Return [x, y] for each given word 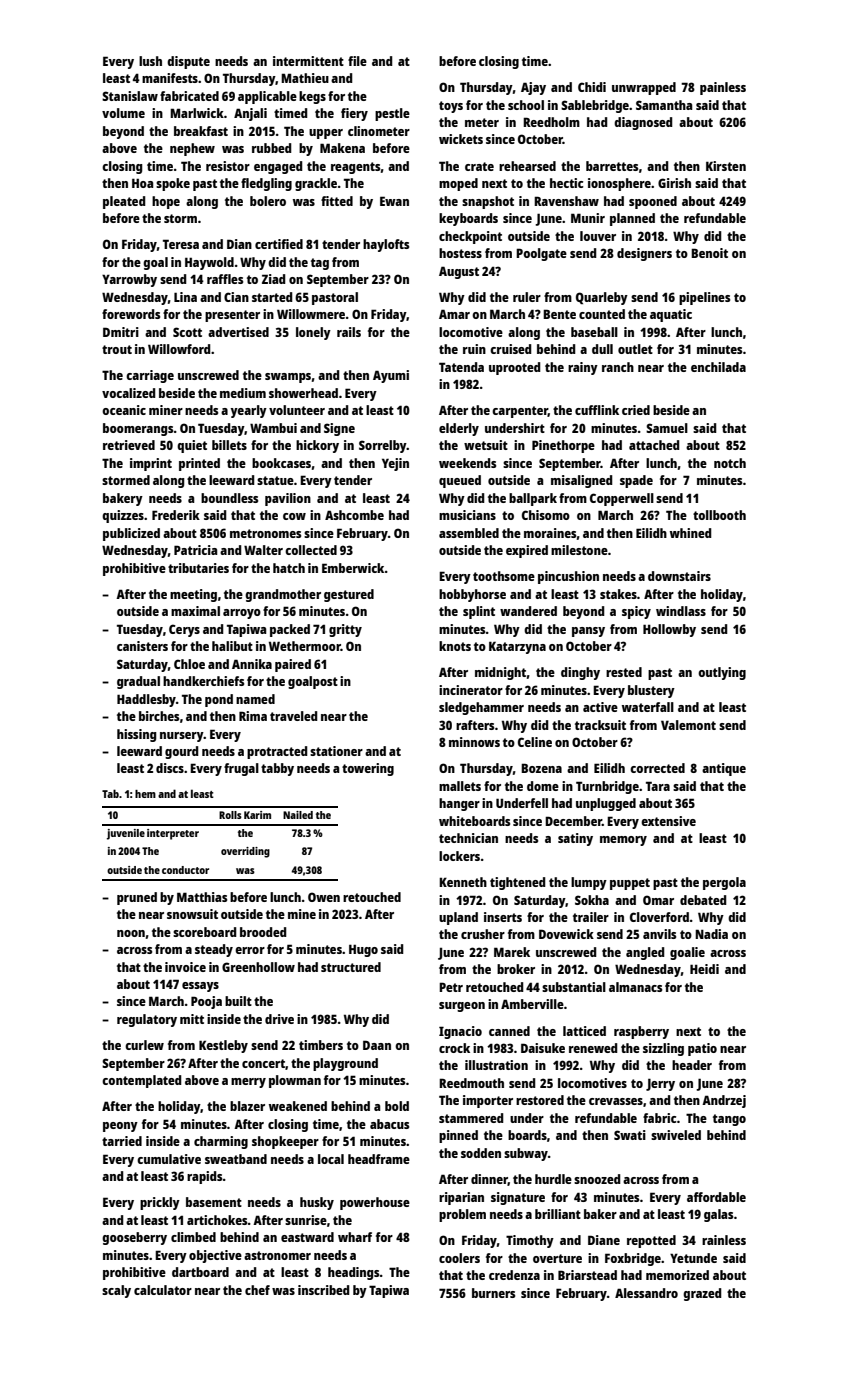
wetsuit [486, 445]
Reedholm [551, 122]
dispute [188, 62]
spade [636, 481]
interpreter [173, 834]
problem [462, 1215]
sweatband [236, 1159]
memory [623, 841]
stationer [336, 751]
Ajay [533, 88]
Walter [263, 550]
